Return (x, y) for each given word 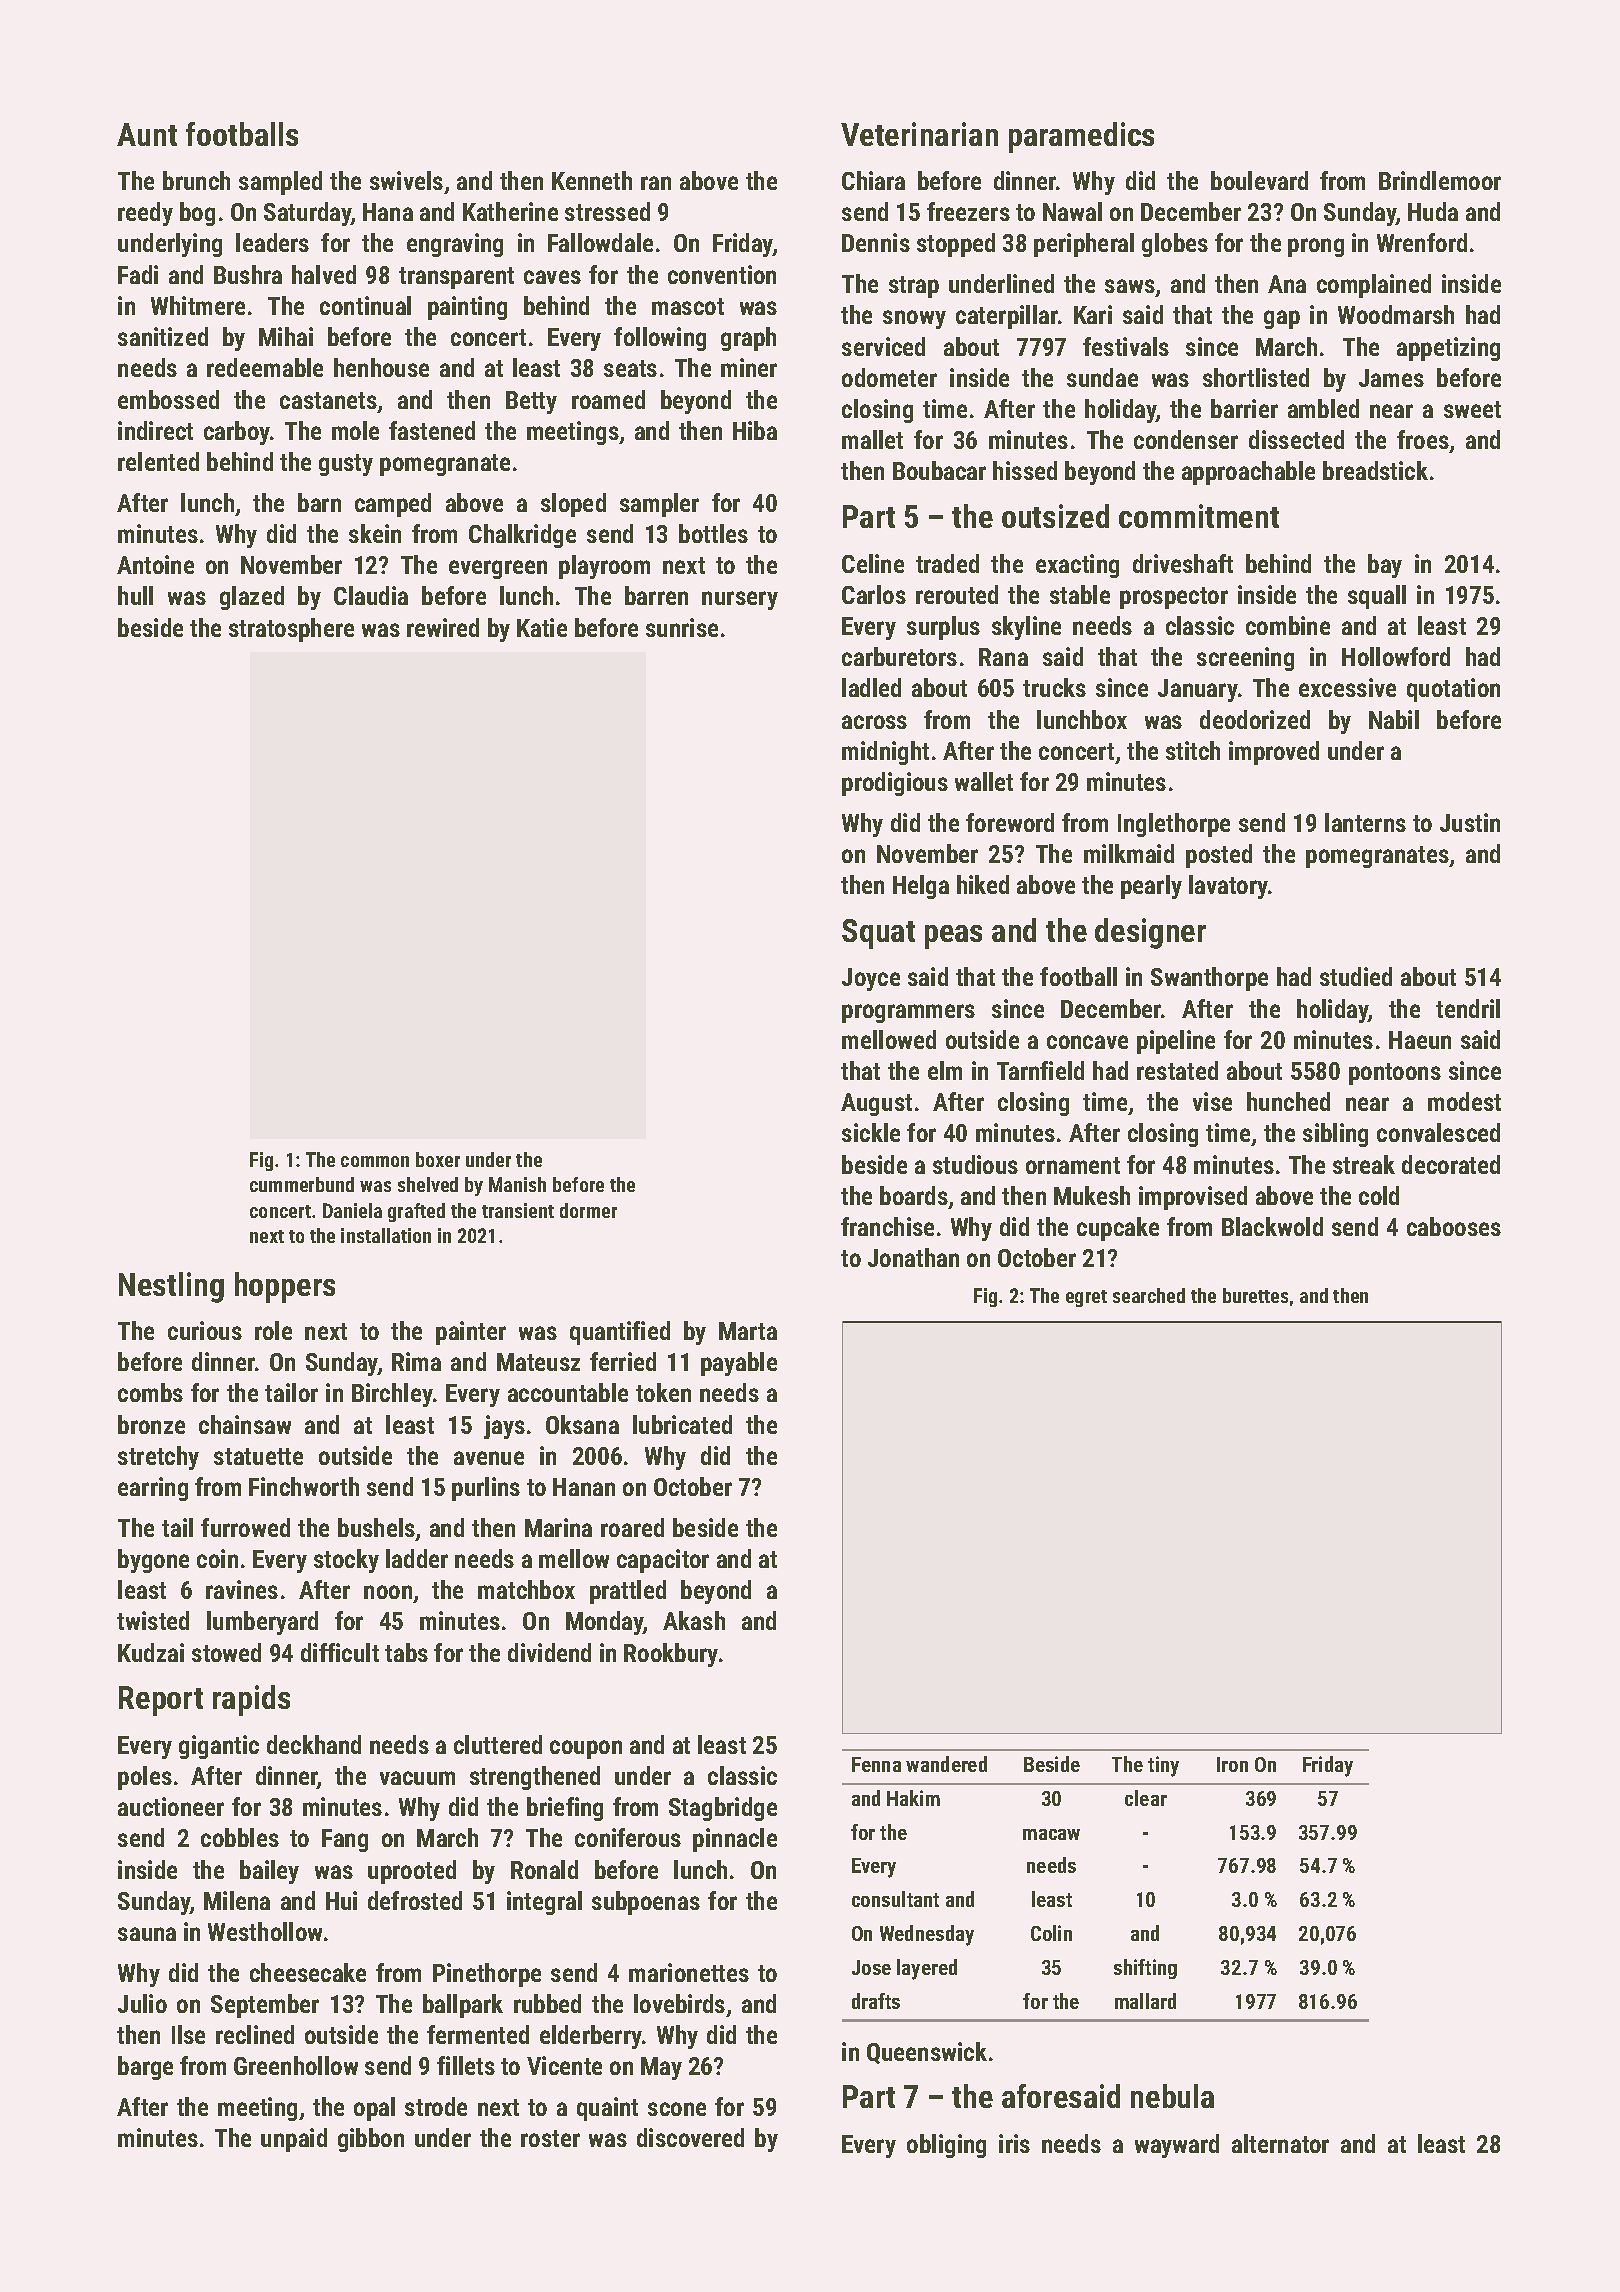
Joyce (871, 979)
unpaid (294, 2140)
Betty (531, 402)
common (375, 1161)
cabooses (1454, 1226)
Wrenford (1422, 242)
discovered (690, 2137)
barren (656, 595)
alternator (1280, 2143)
